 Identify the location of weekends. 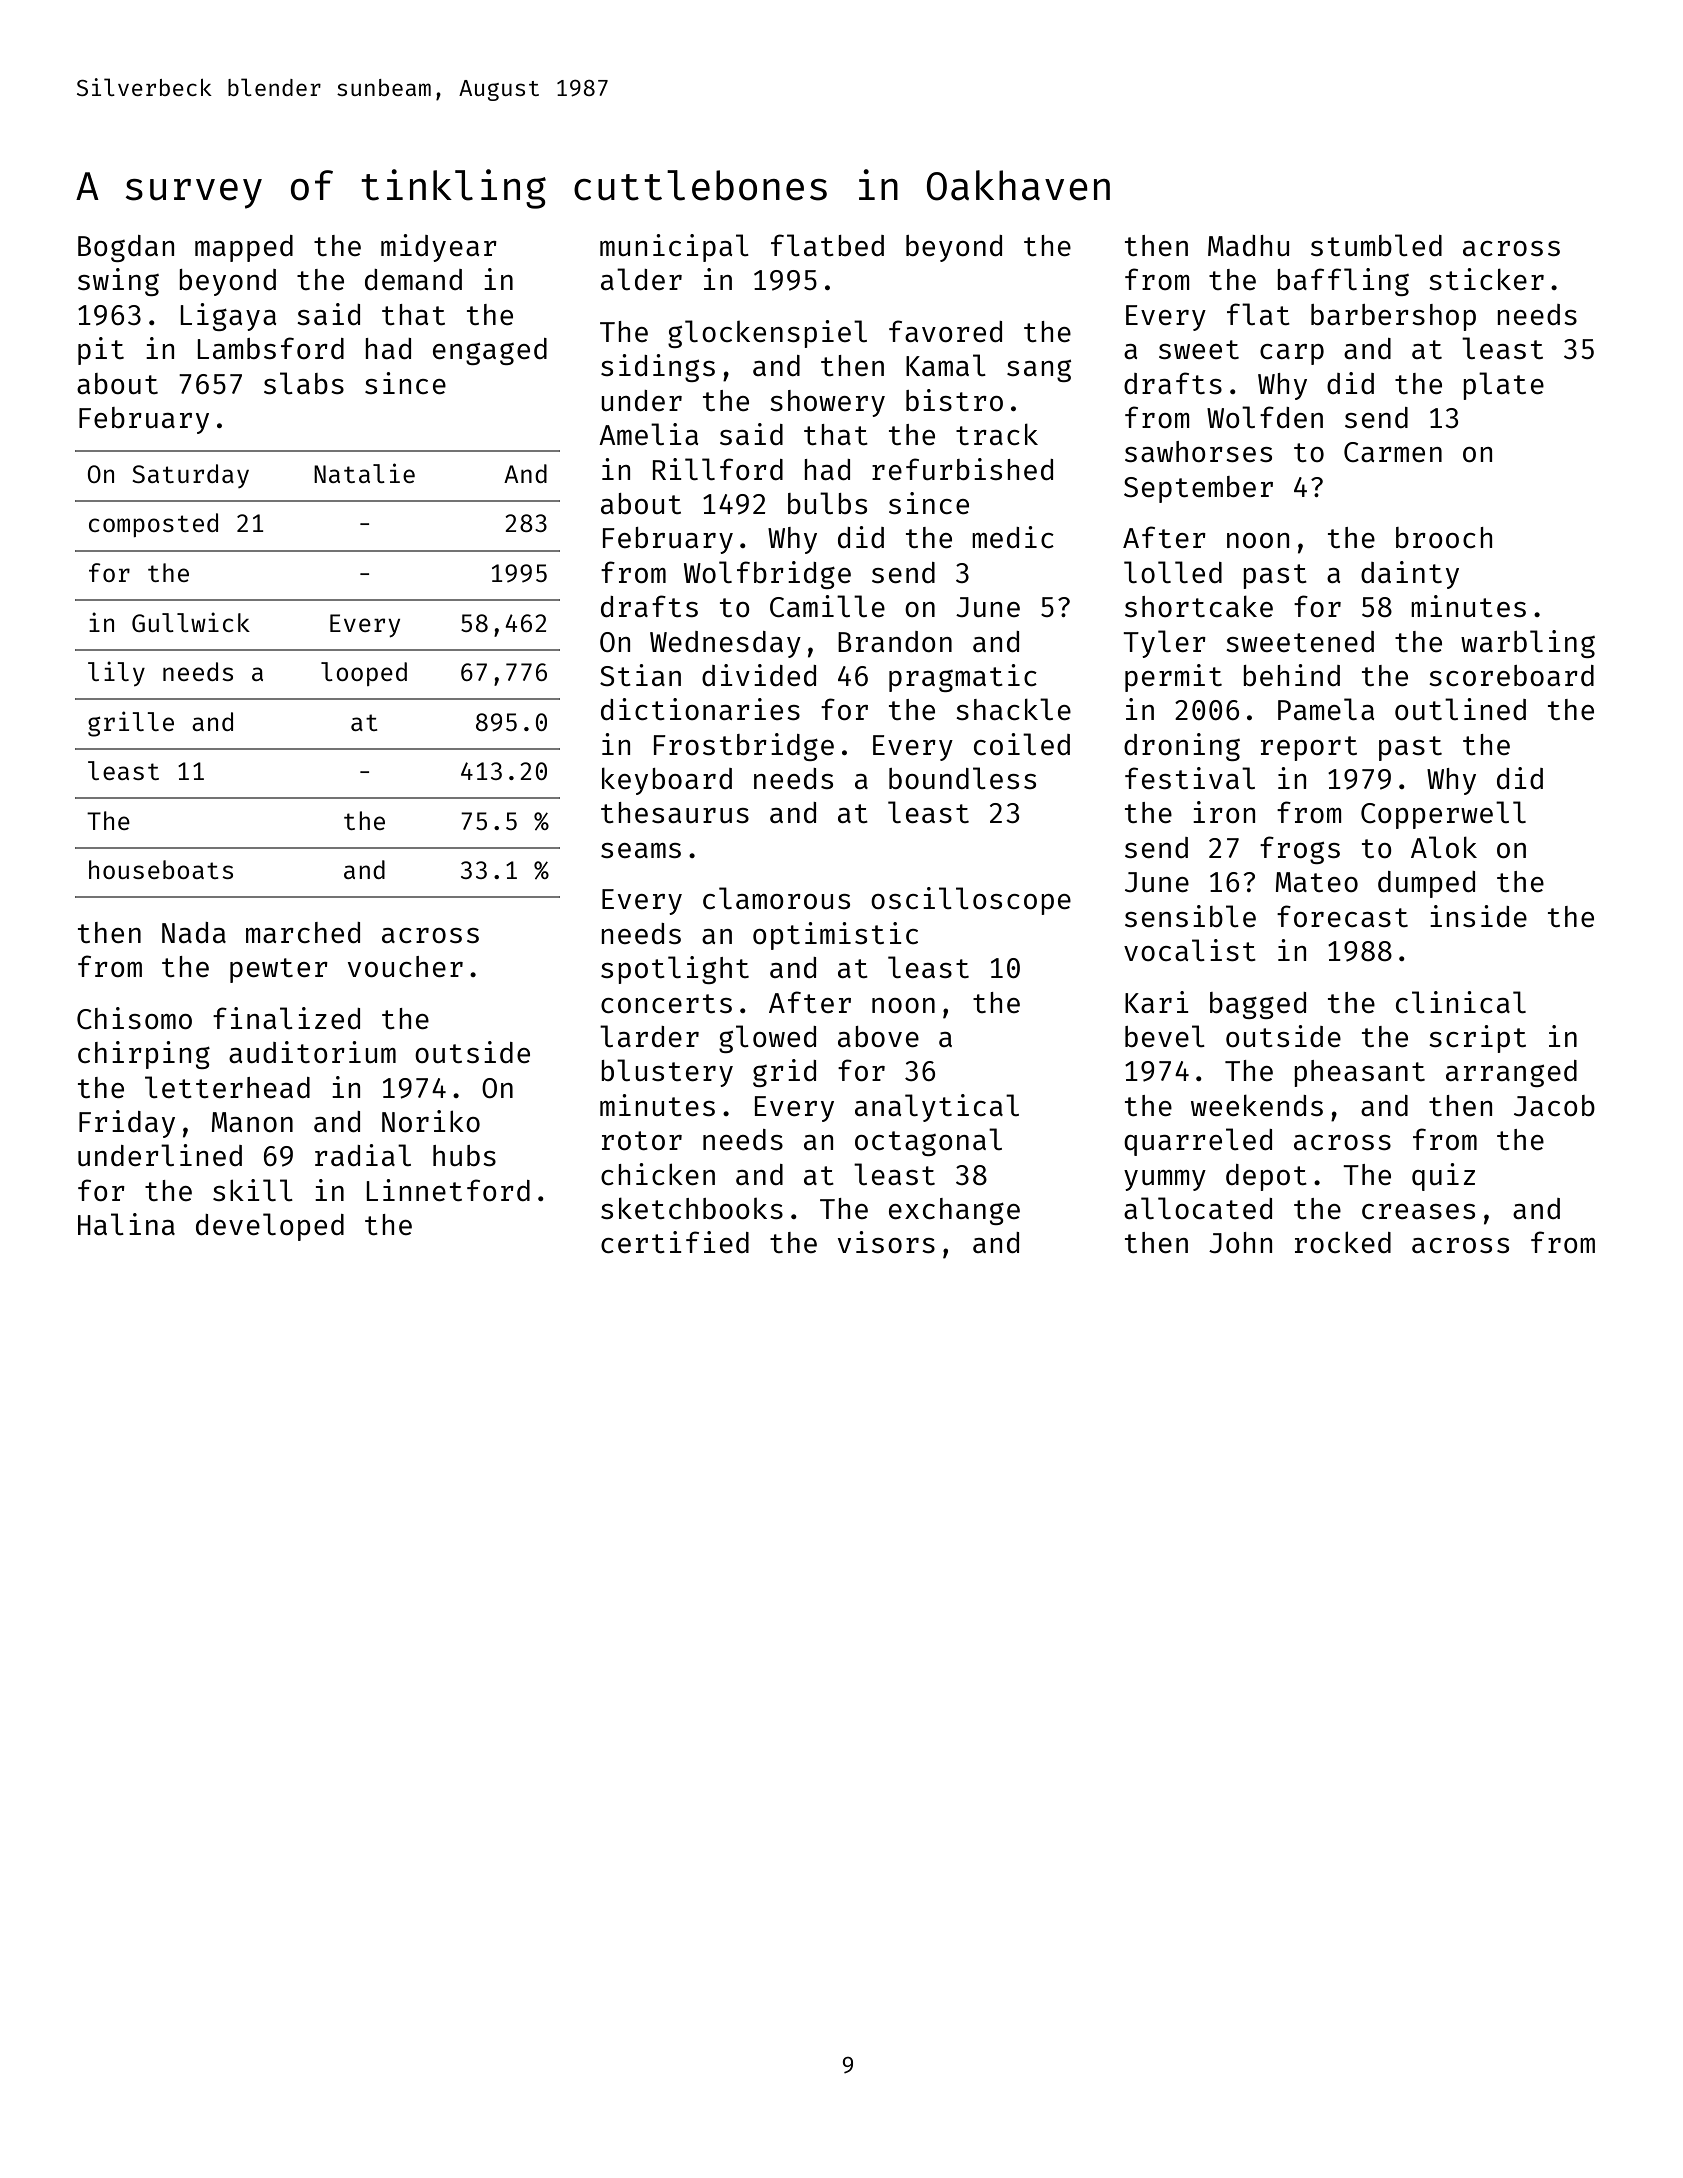
(1257, 1105).
